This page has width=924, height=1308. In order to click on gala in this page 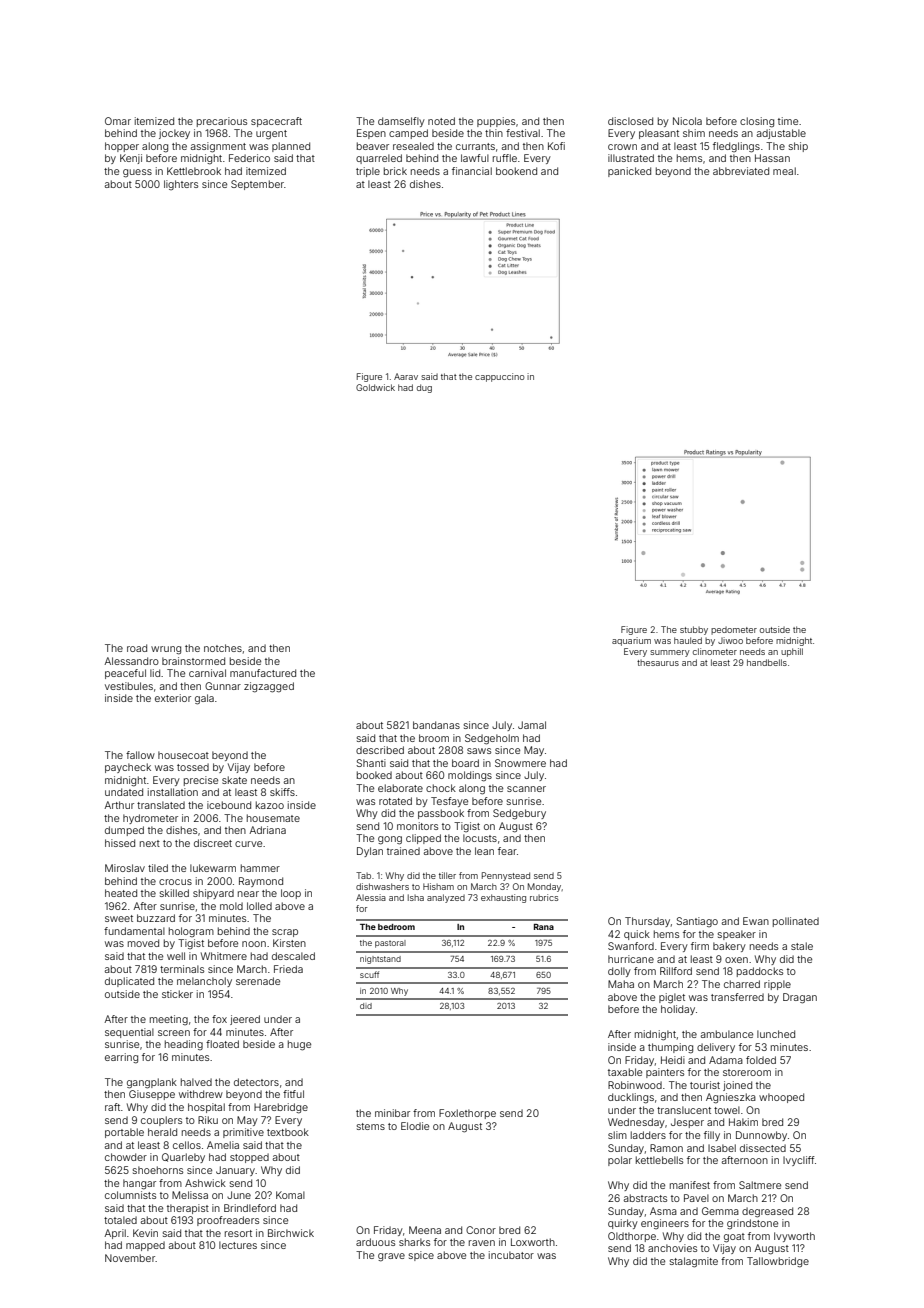, I will do `click(204, 699)`.
